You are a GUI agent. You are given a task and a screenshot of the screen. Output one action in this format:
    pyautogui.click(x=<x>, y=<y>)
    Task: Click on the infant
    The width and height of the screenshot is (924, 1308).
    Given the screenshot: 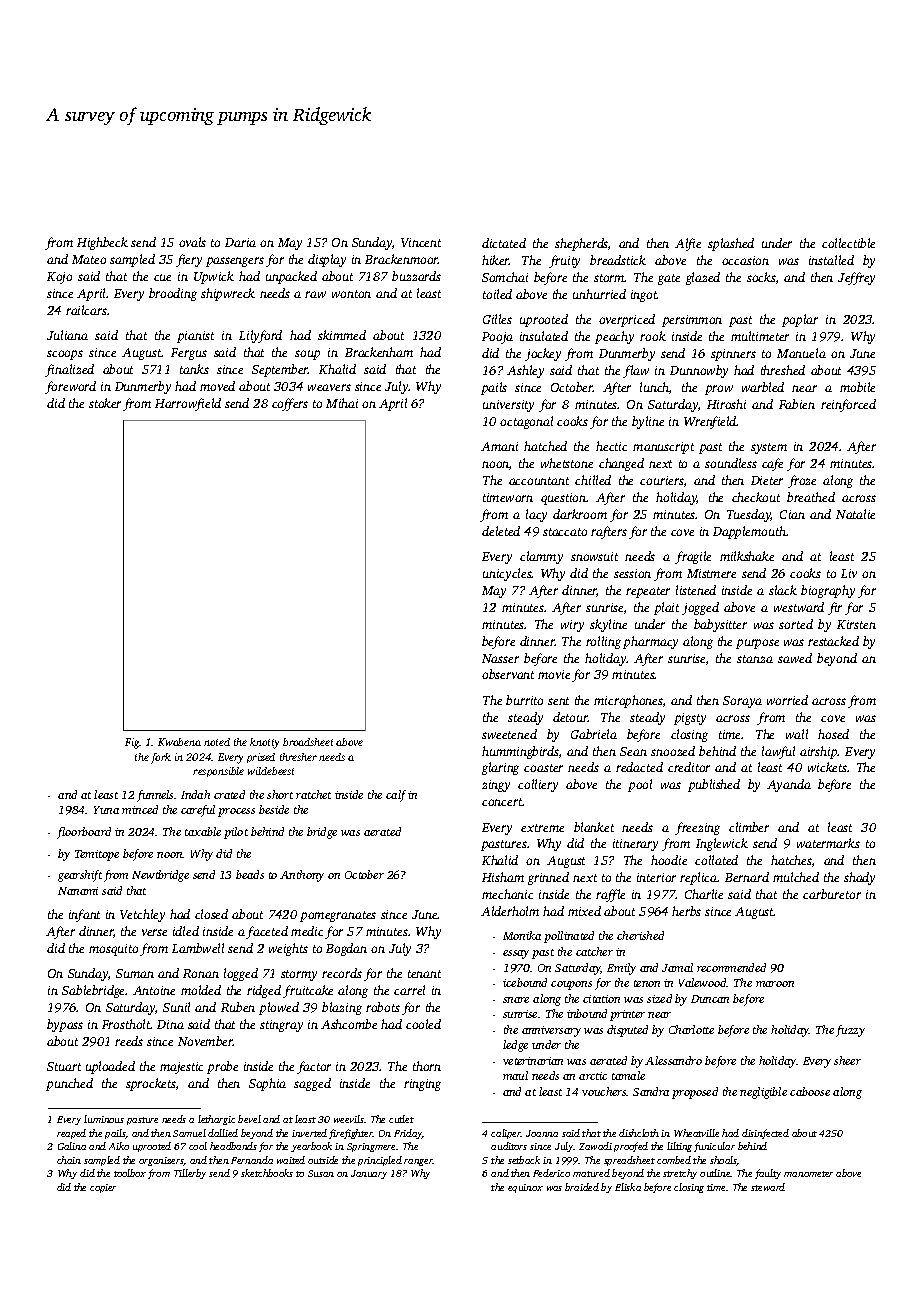 What is the action you would take?
    pyautogui.click(x=84, y=915)
